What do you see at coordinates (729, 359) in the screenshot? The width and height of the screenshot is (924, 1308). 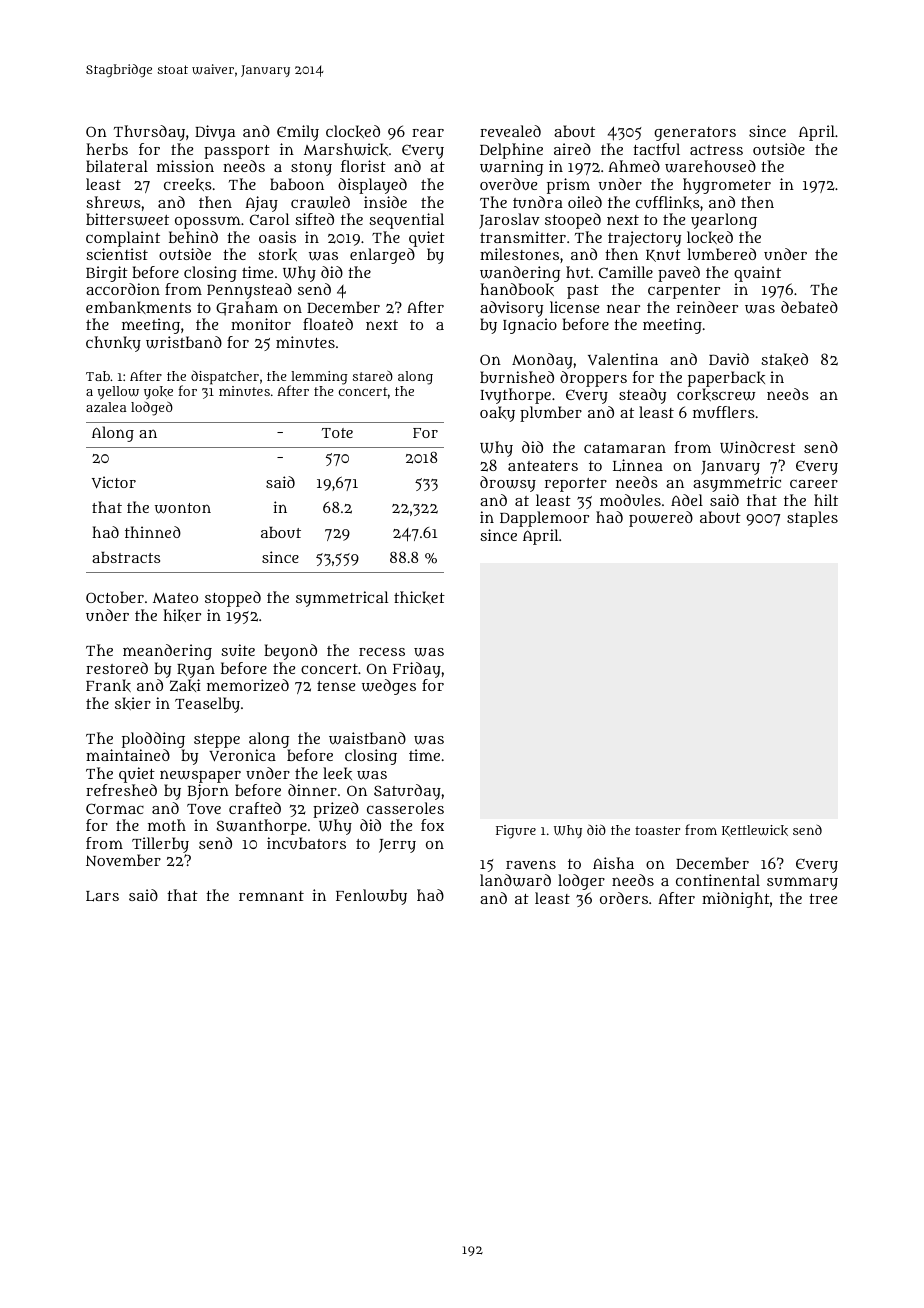 I see `David` at bounding box center [729, 359].
